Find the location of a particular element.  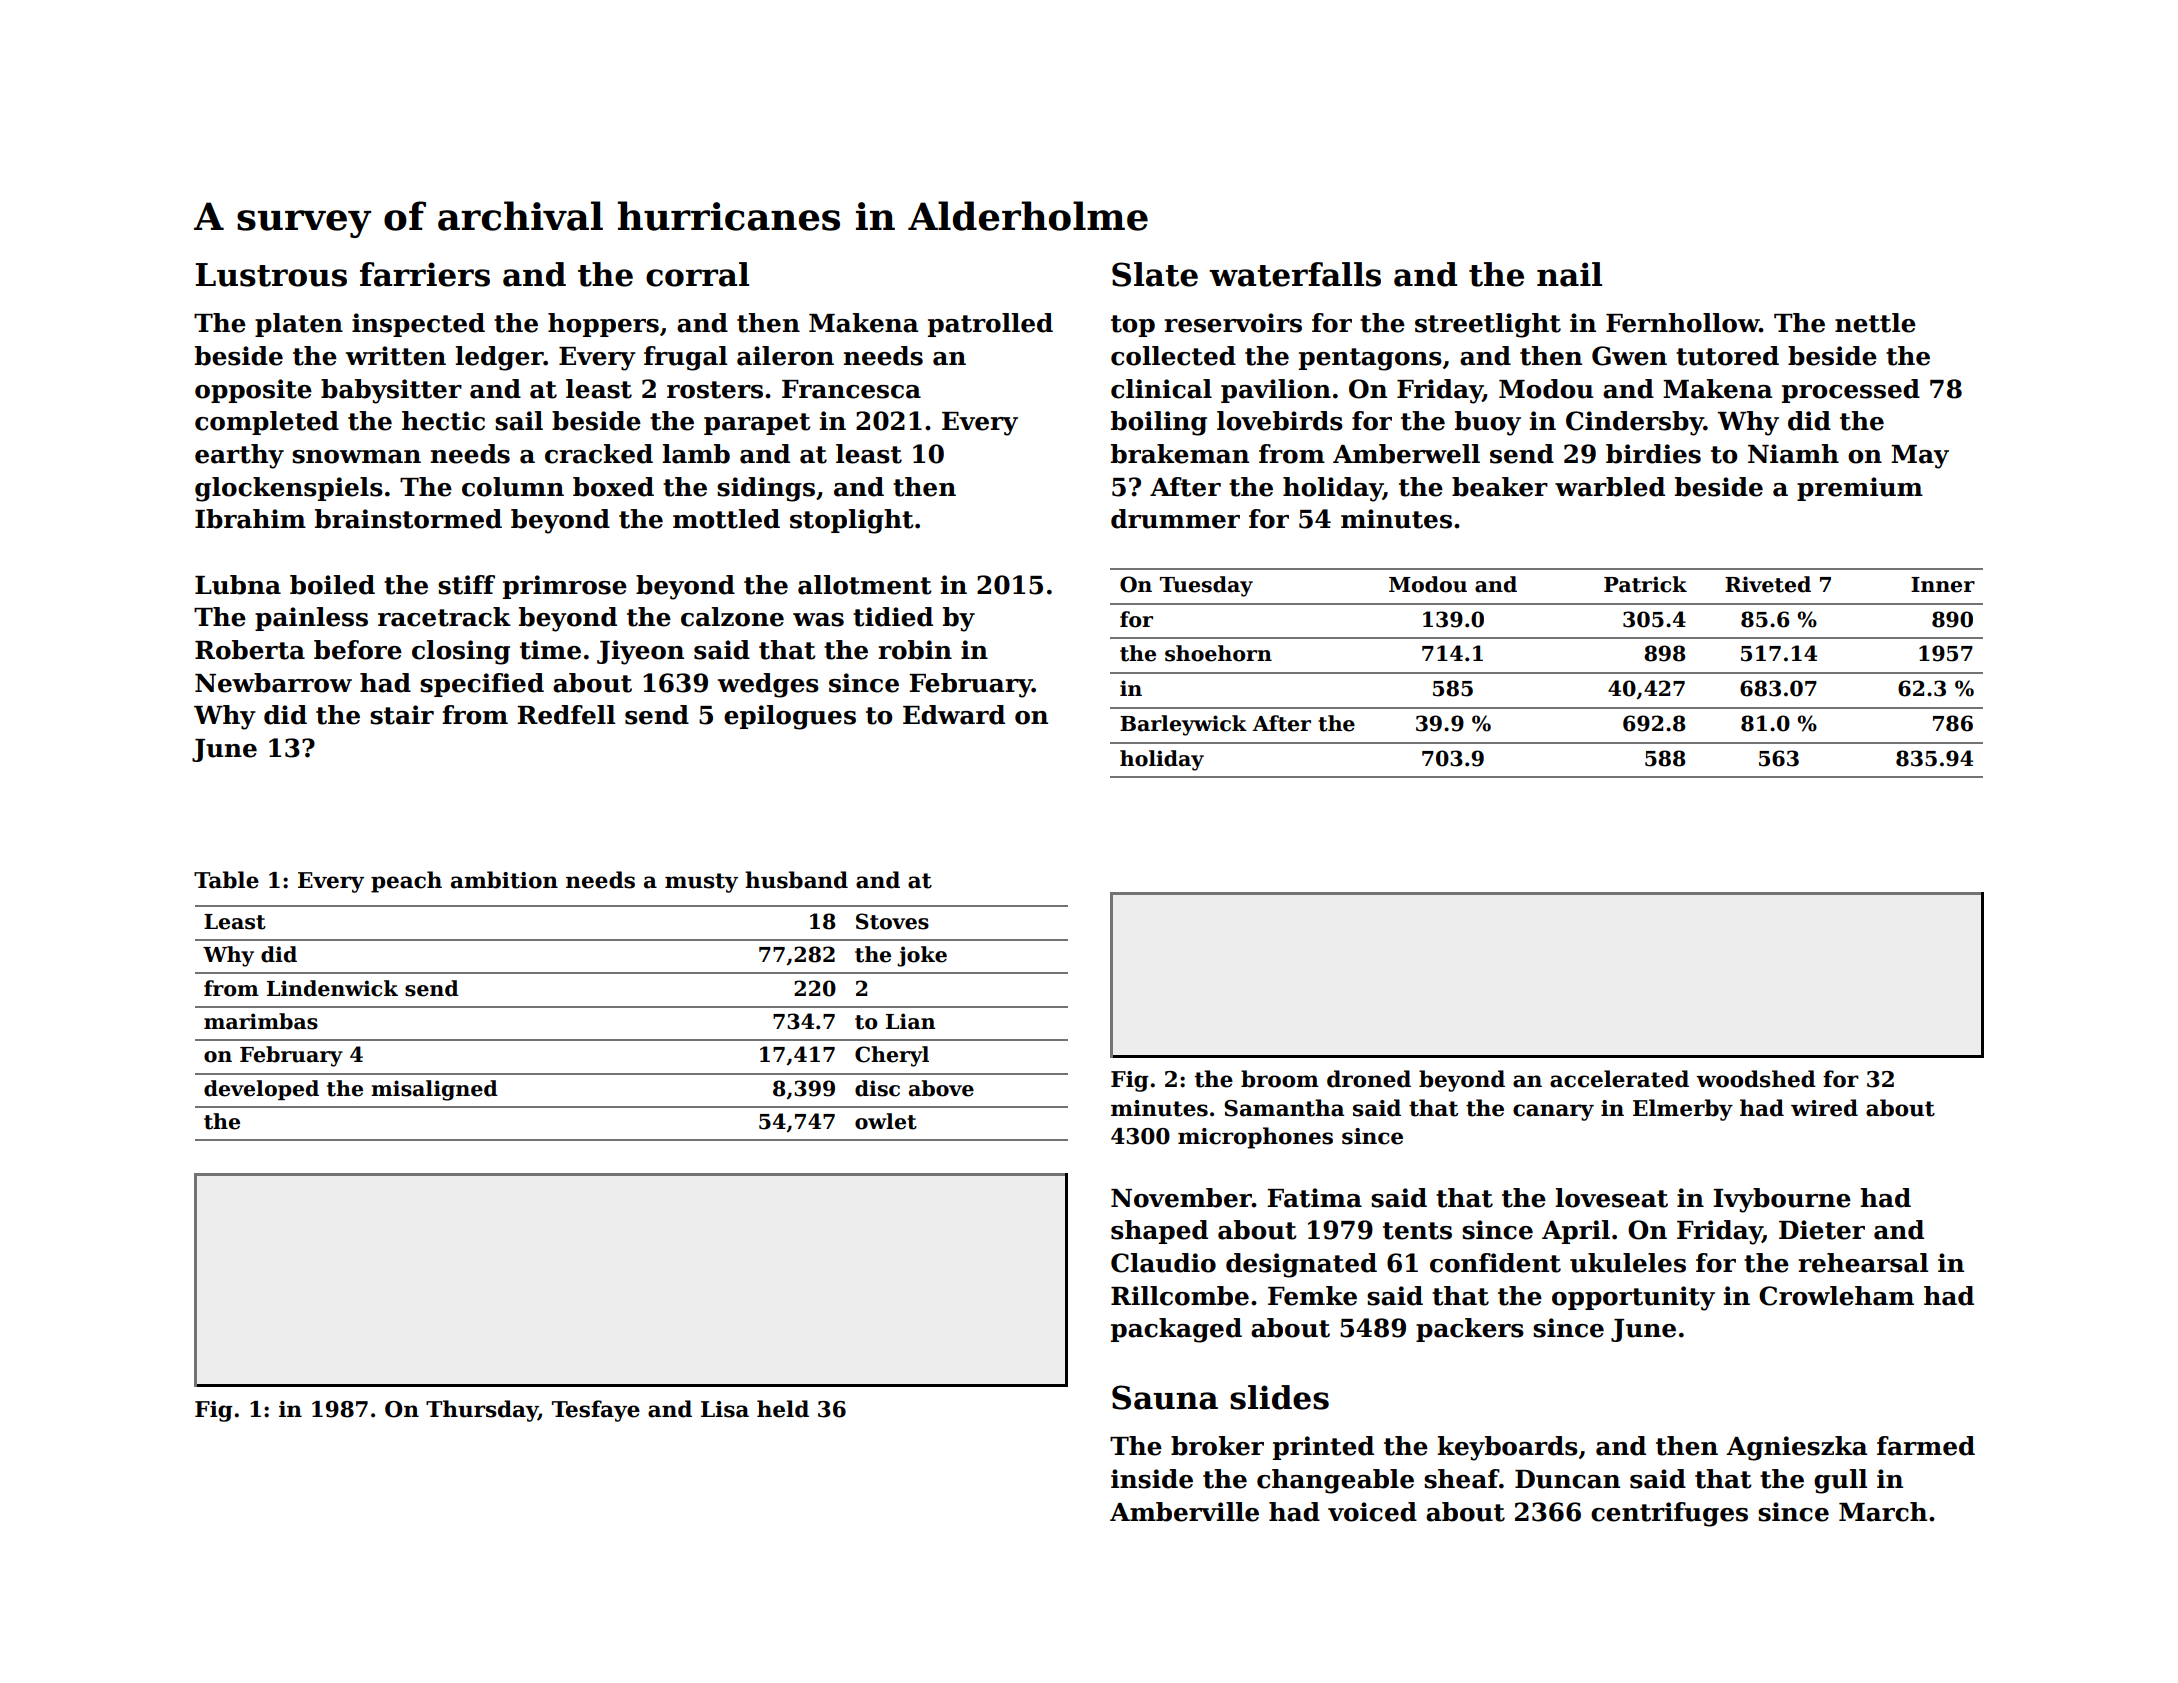

Thursday is located at coordinates (482, 1411).
